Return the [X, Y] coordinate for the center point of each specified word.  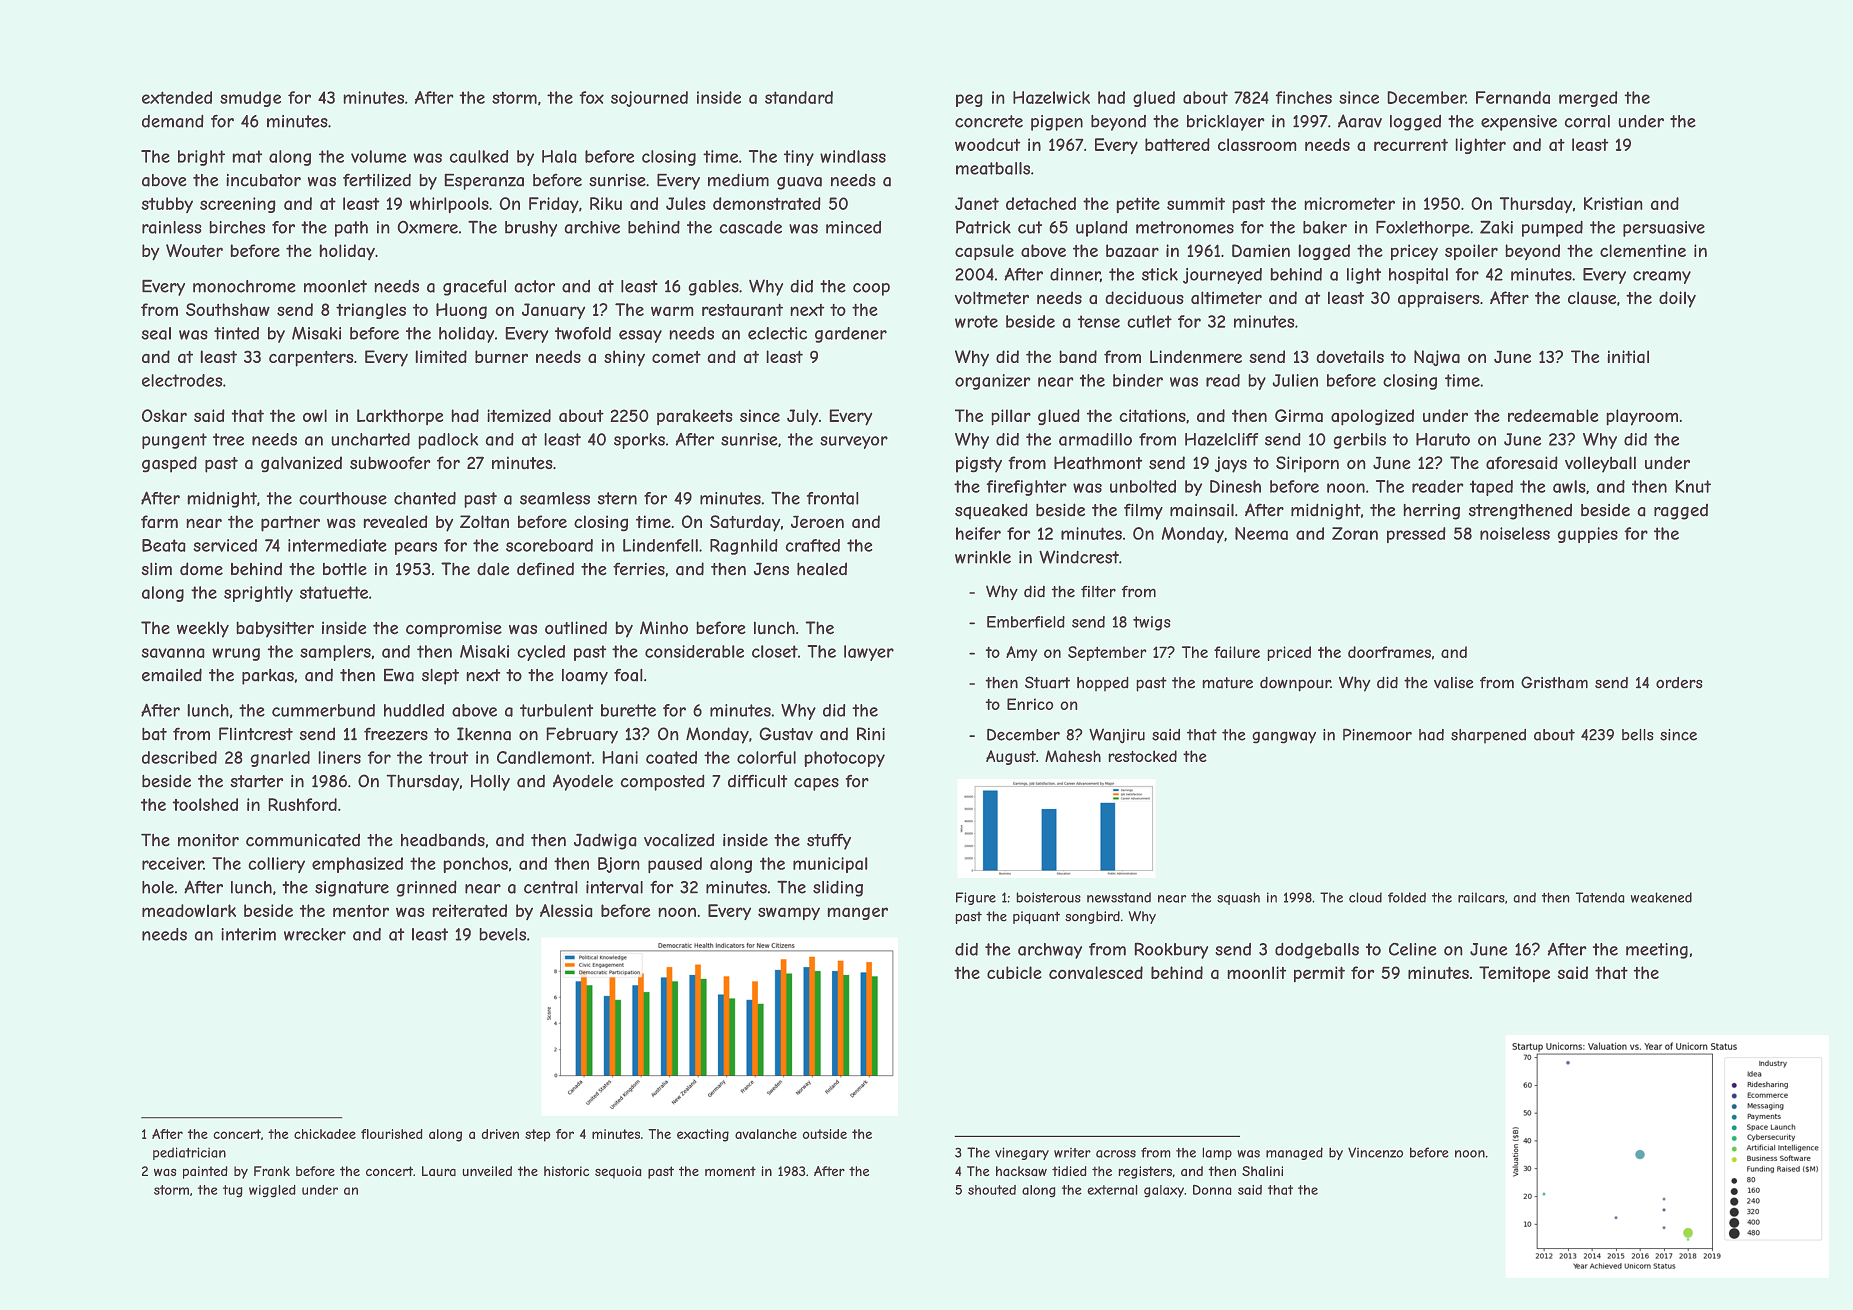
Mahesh [1073, 756]
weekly [203, 630]
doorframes [1389, 652]
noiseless [1515, 533]
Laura [439, 1171]
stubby [167, 205]
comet [676, 357]
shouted [992, 1190]
